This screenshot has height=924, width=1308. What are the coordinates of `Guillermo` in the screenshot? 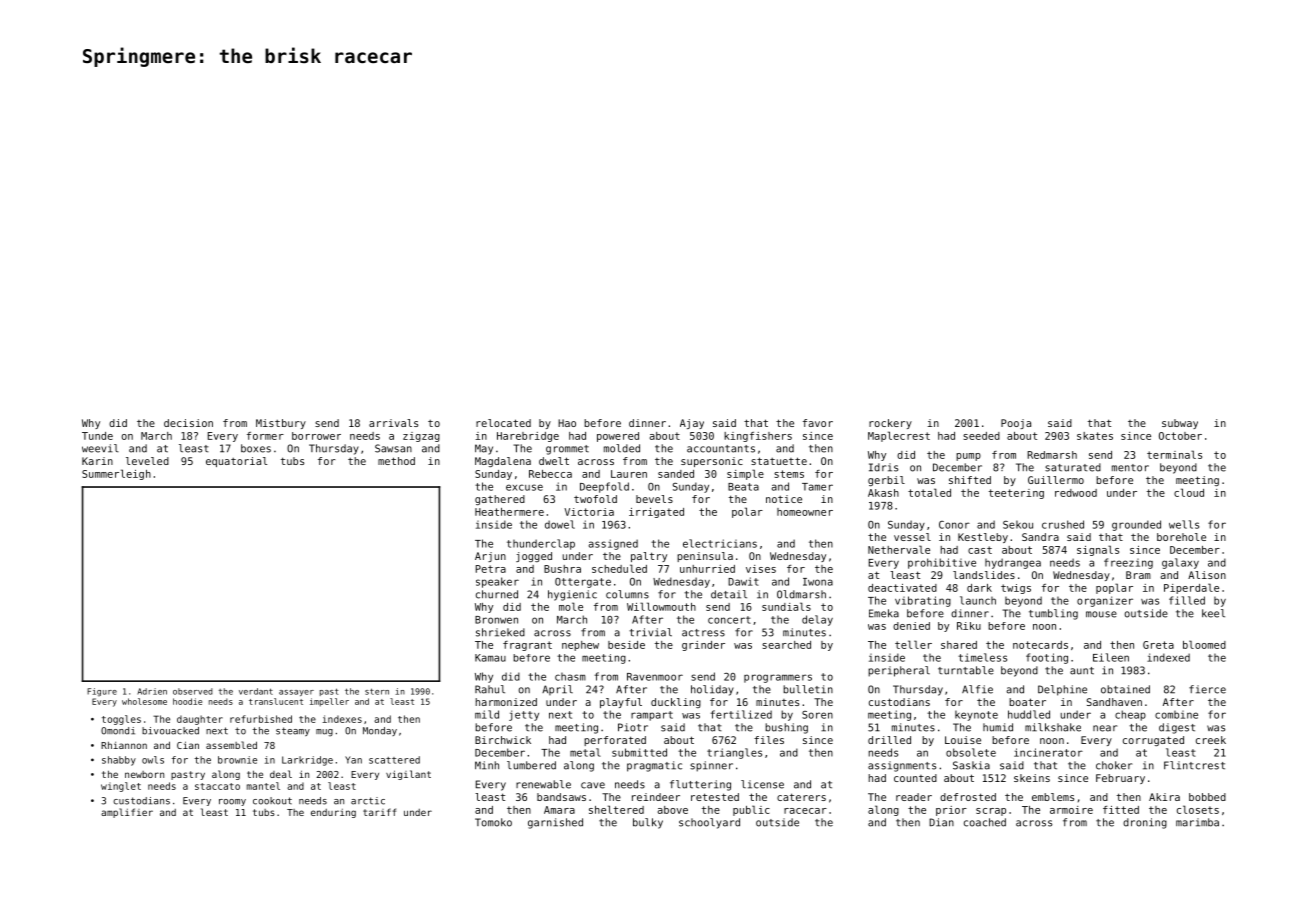 It's located at (1056, 480).
